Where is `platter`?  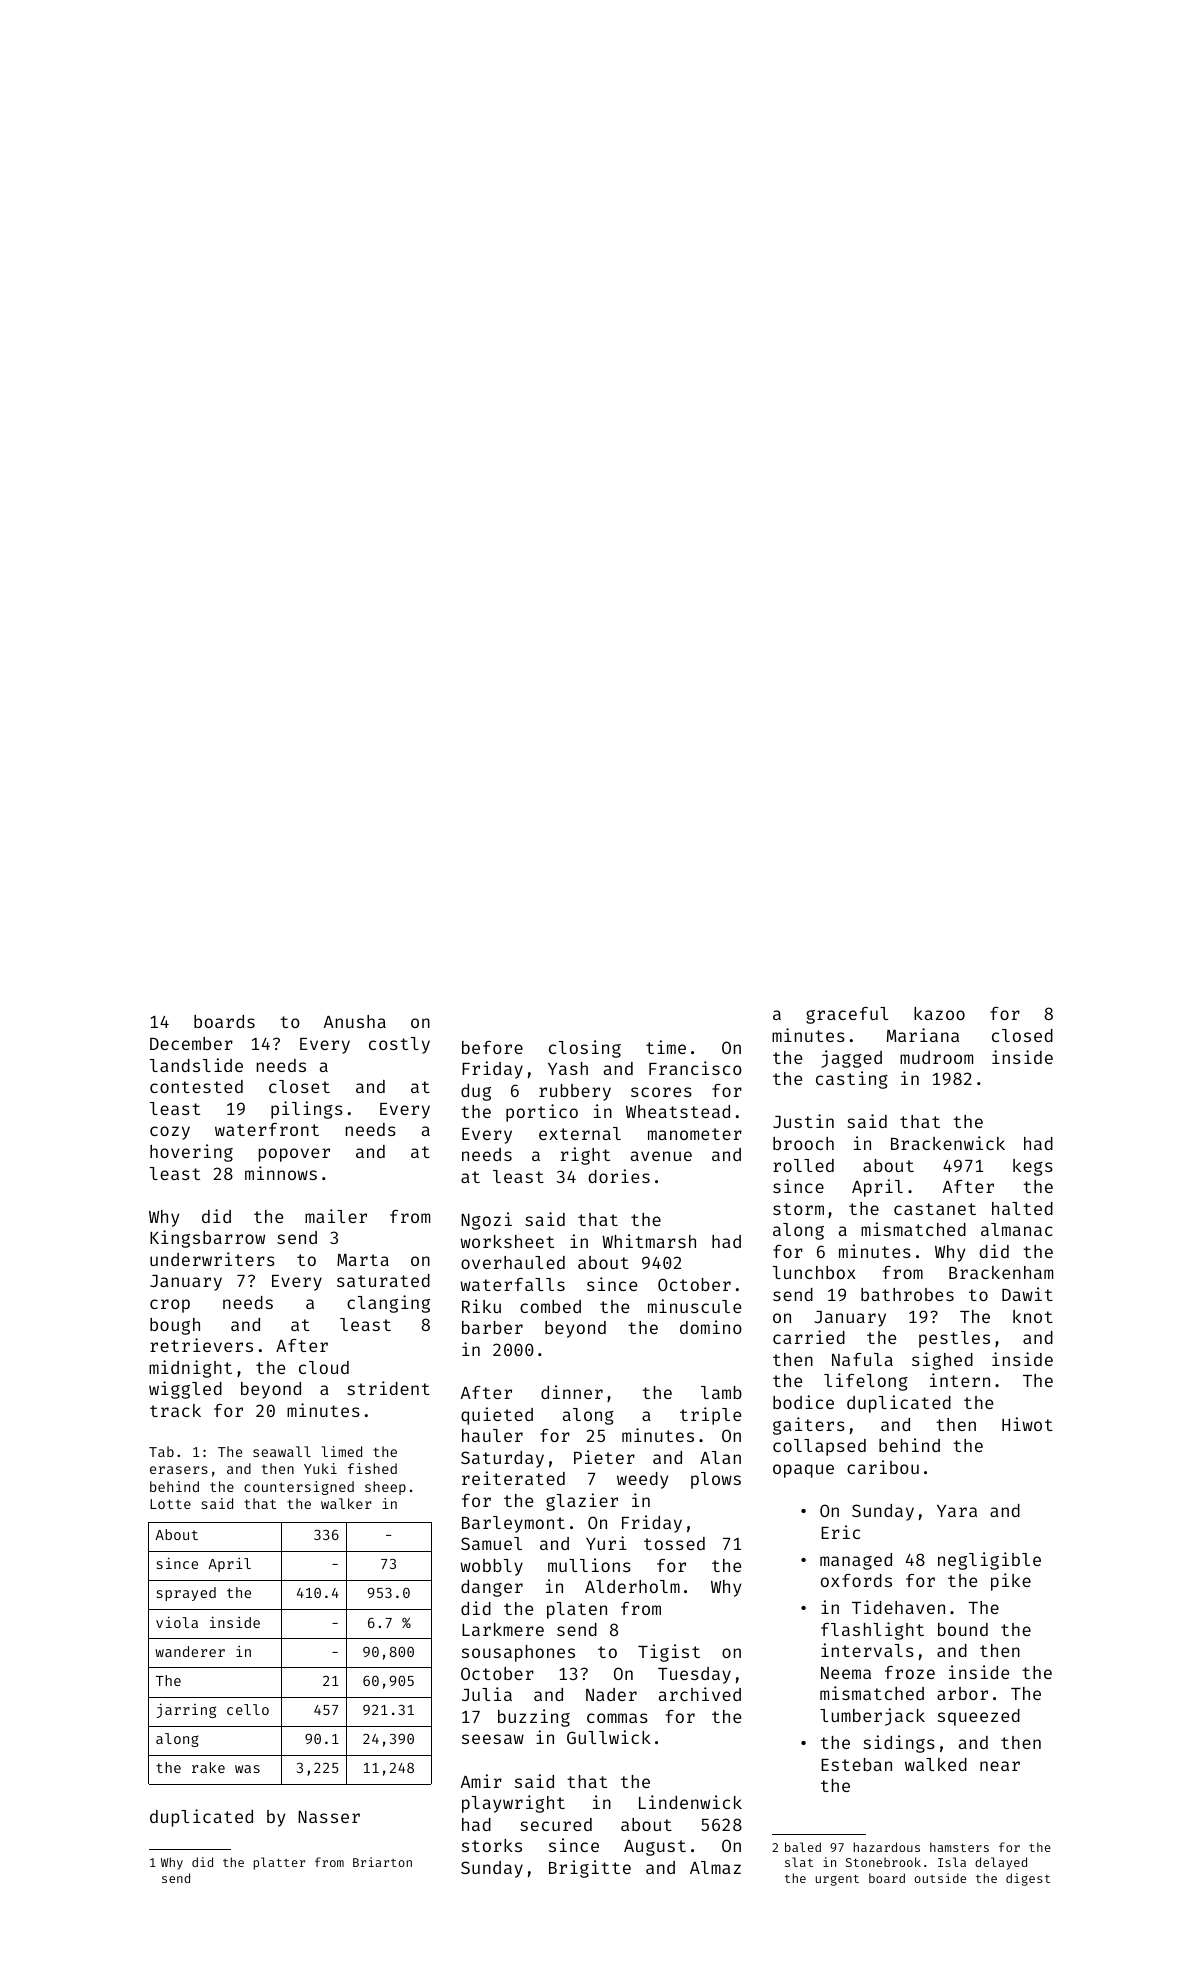 platter is located at coordinates (279, 1863).
